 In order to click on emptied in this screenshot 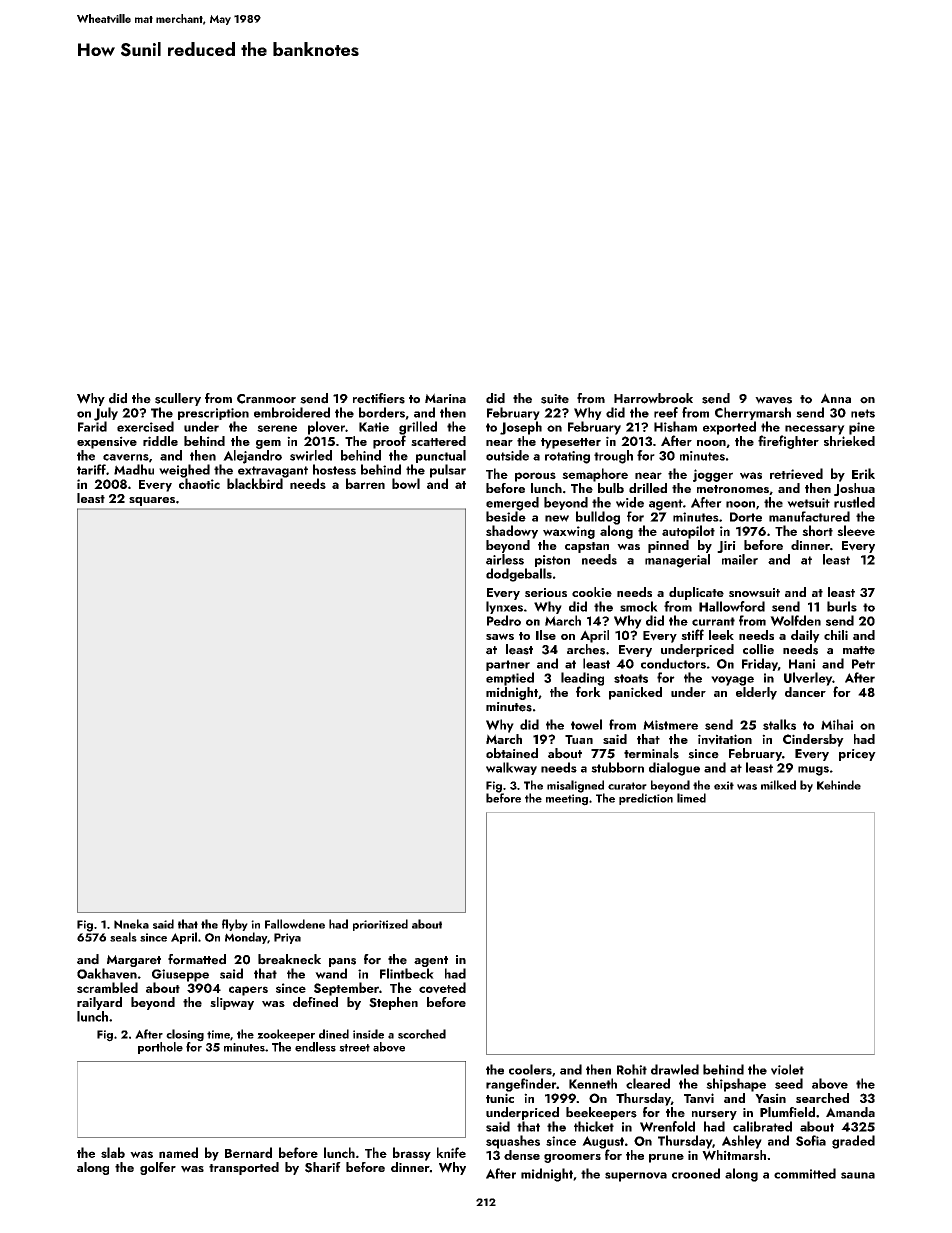, I will do `click(510, 679)`.
